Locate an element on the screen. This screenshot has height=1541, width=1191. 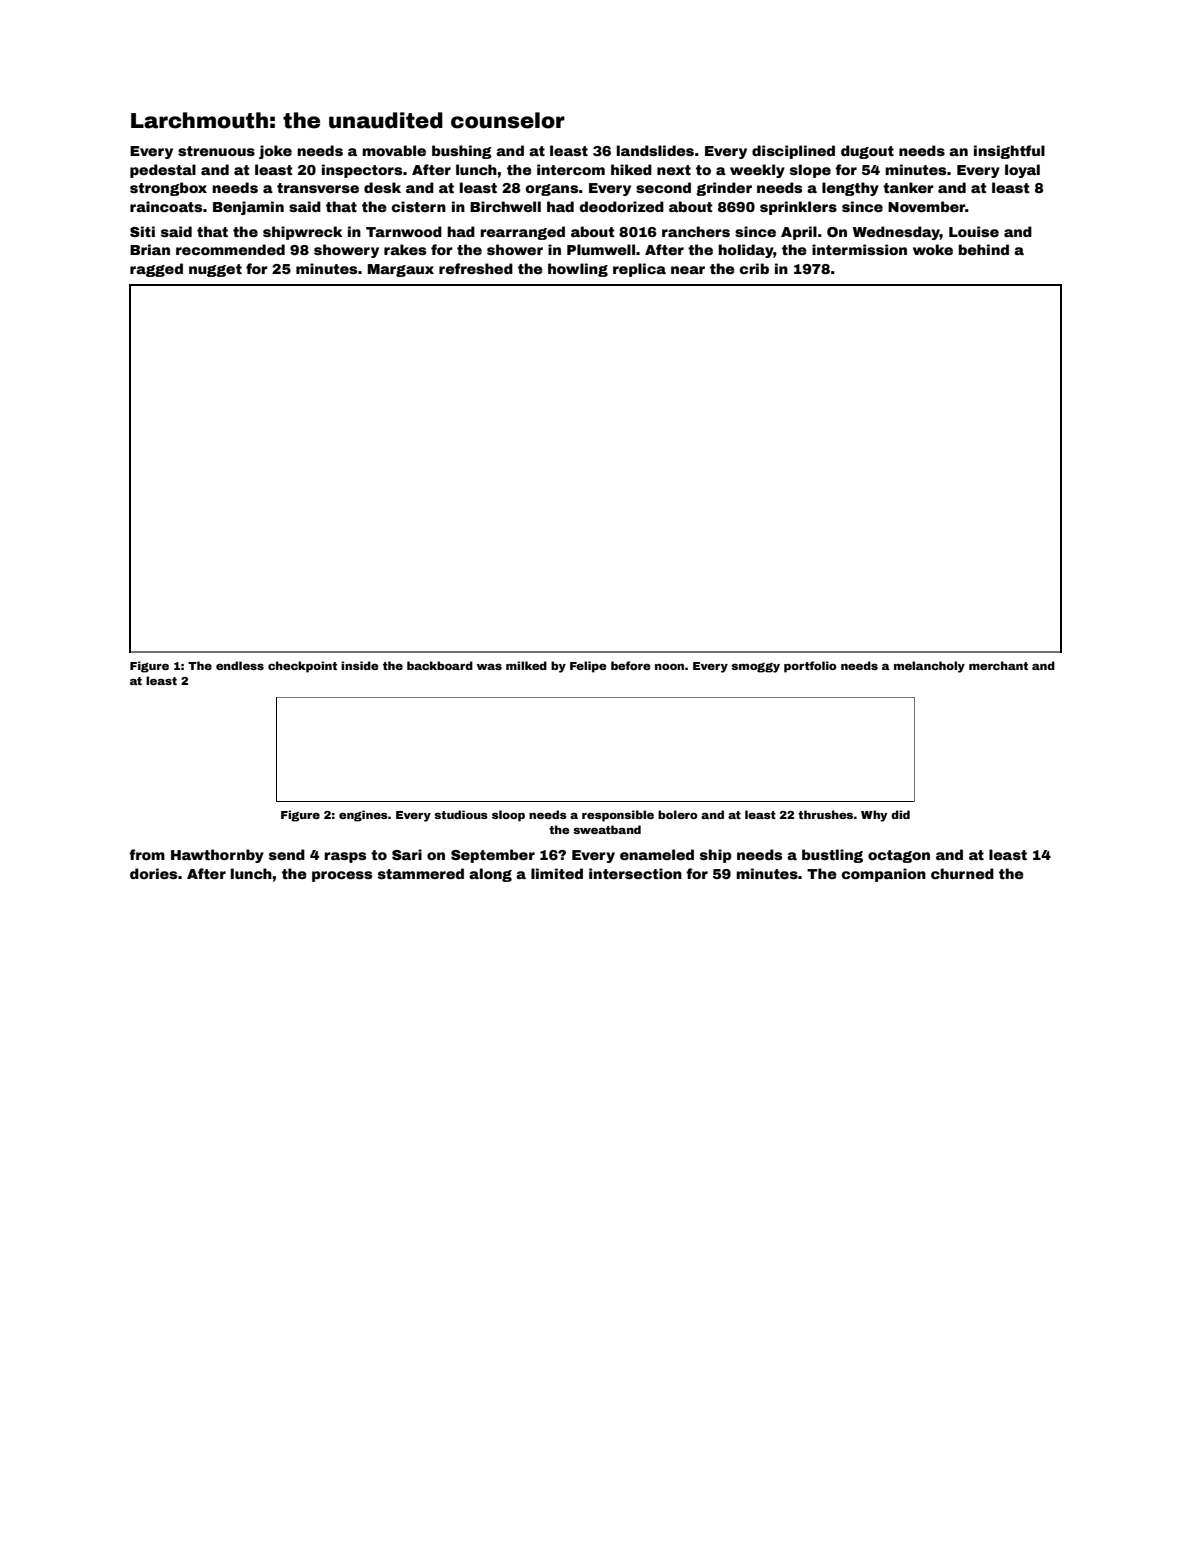
dories is located at coordinates (153, 873).
